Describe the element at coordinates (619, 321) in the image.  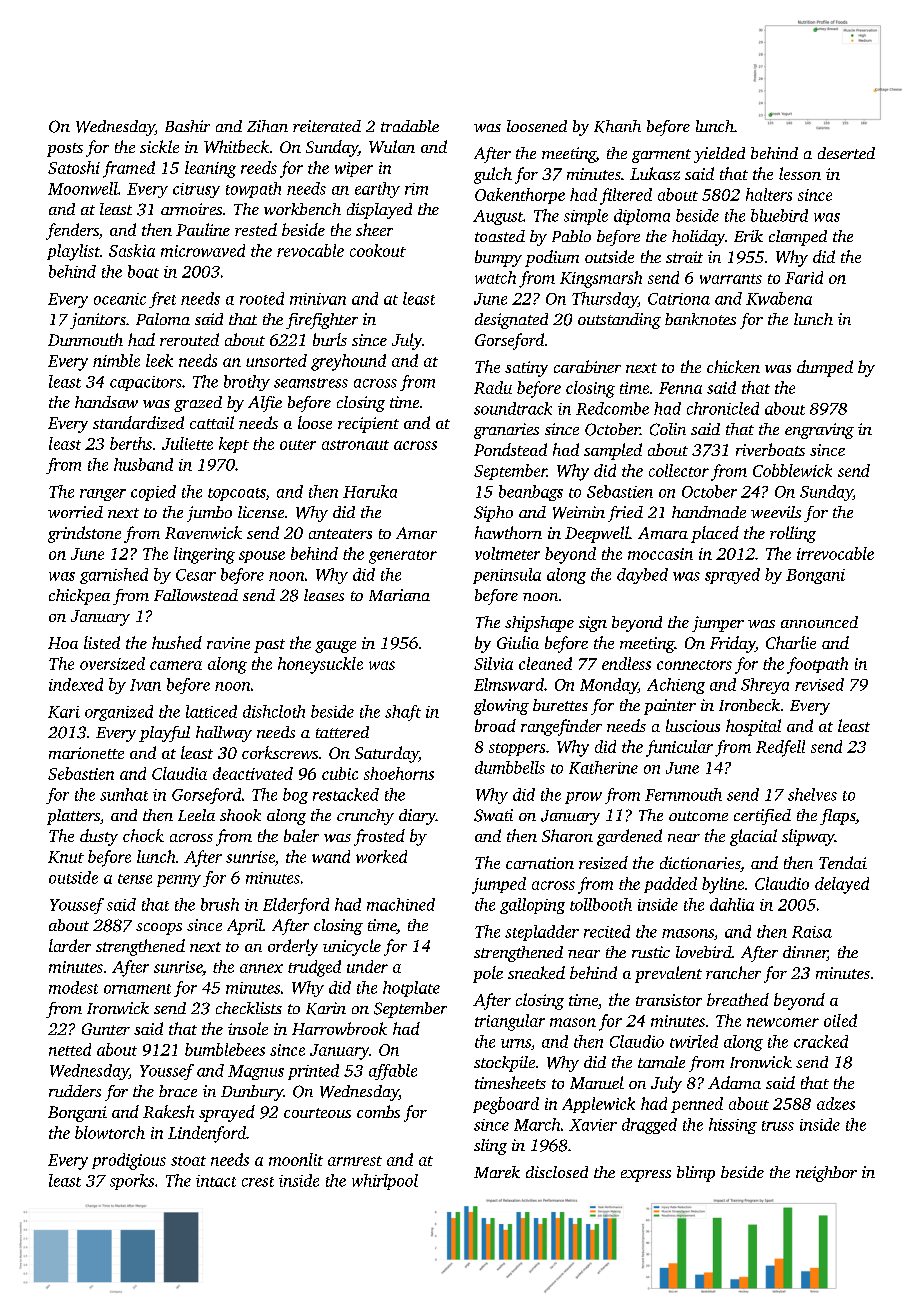
I see `outstanding` at that location.
